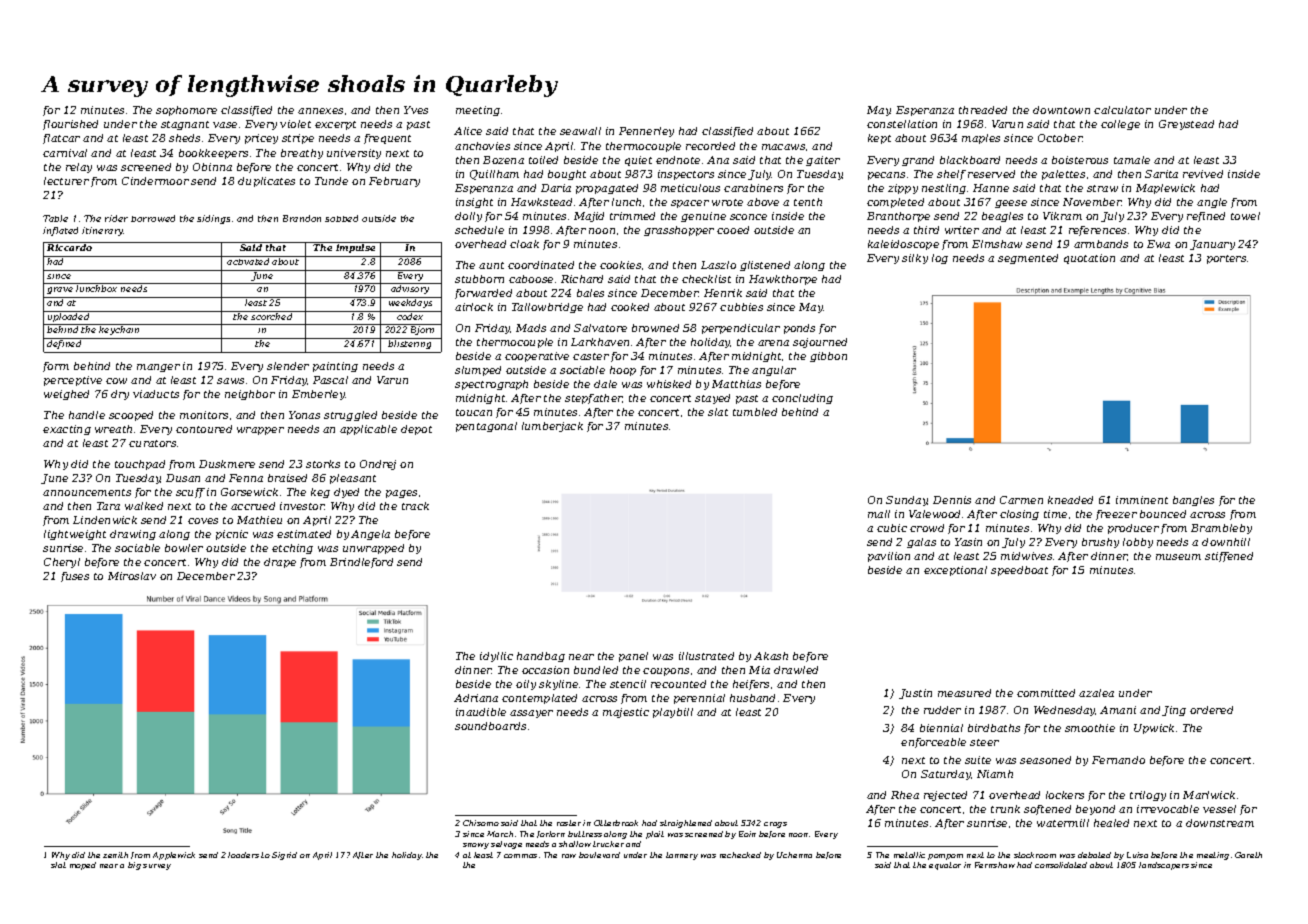  Describe the element at coordinates (823, 161) in the document. I see `gaiter` at that location.
